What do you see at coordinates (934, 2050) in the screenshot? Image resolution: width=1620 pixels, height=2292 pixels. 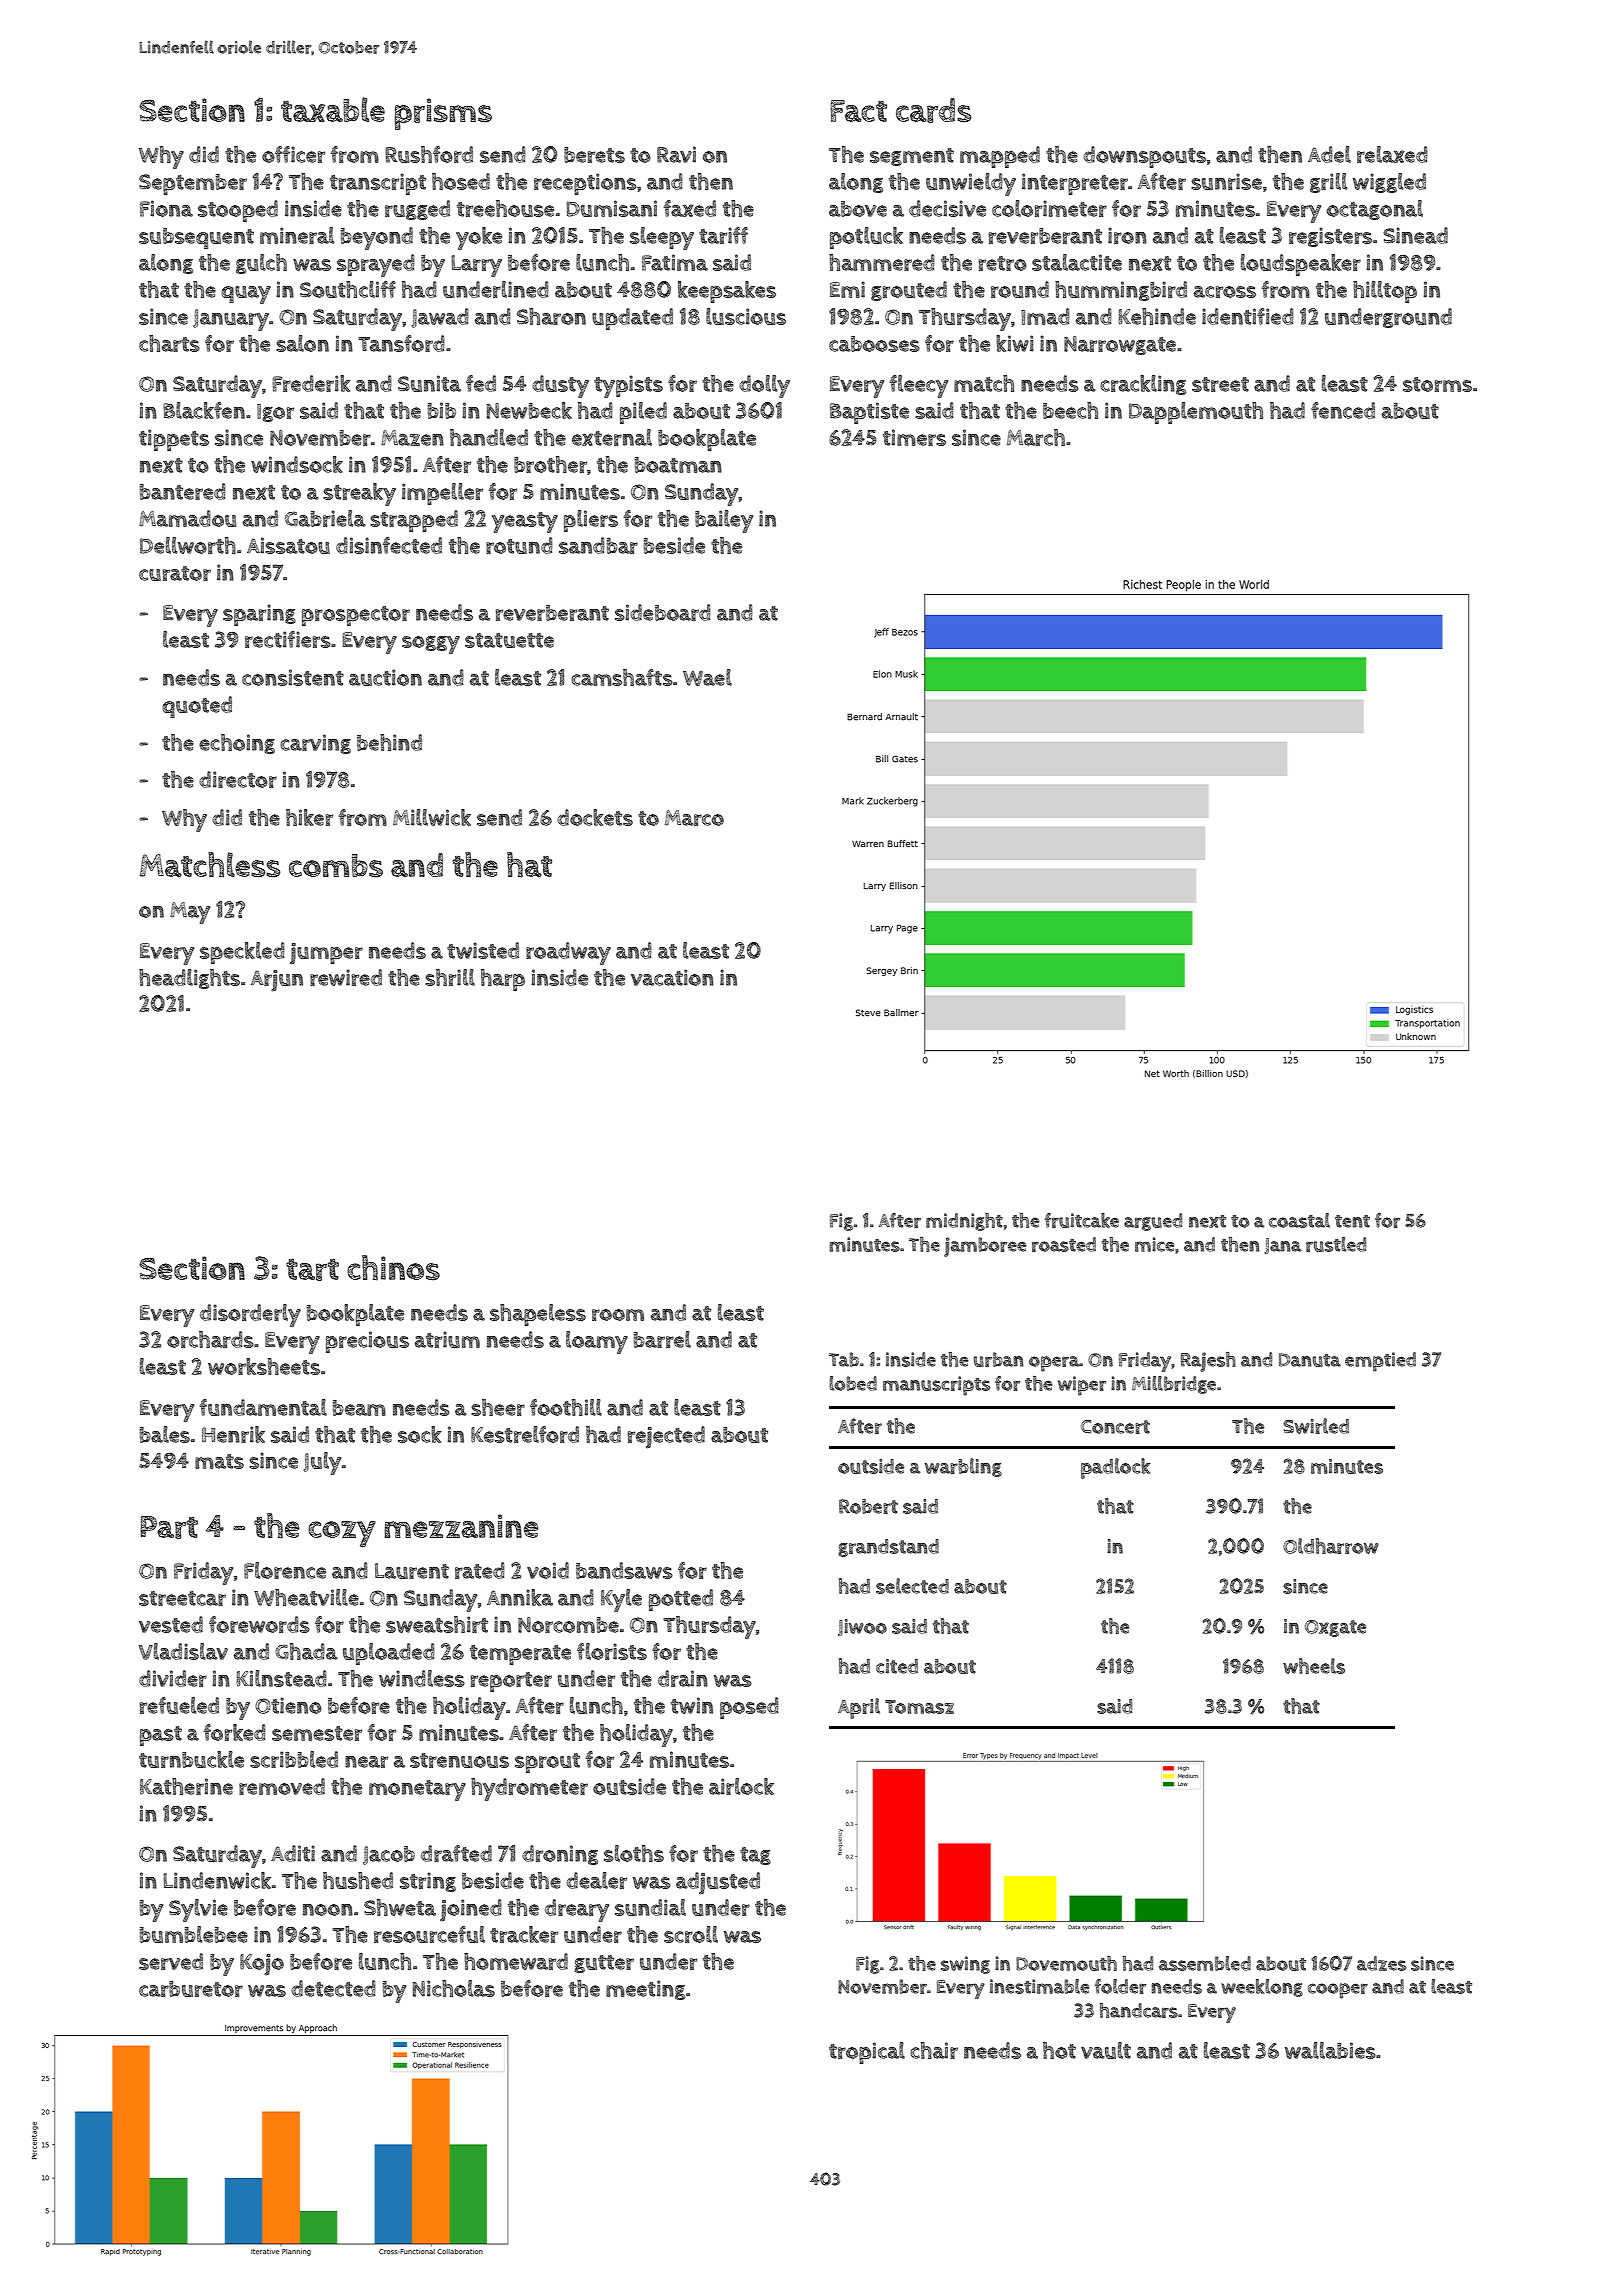 I see `chair` at bounding box center [934, 2050].
